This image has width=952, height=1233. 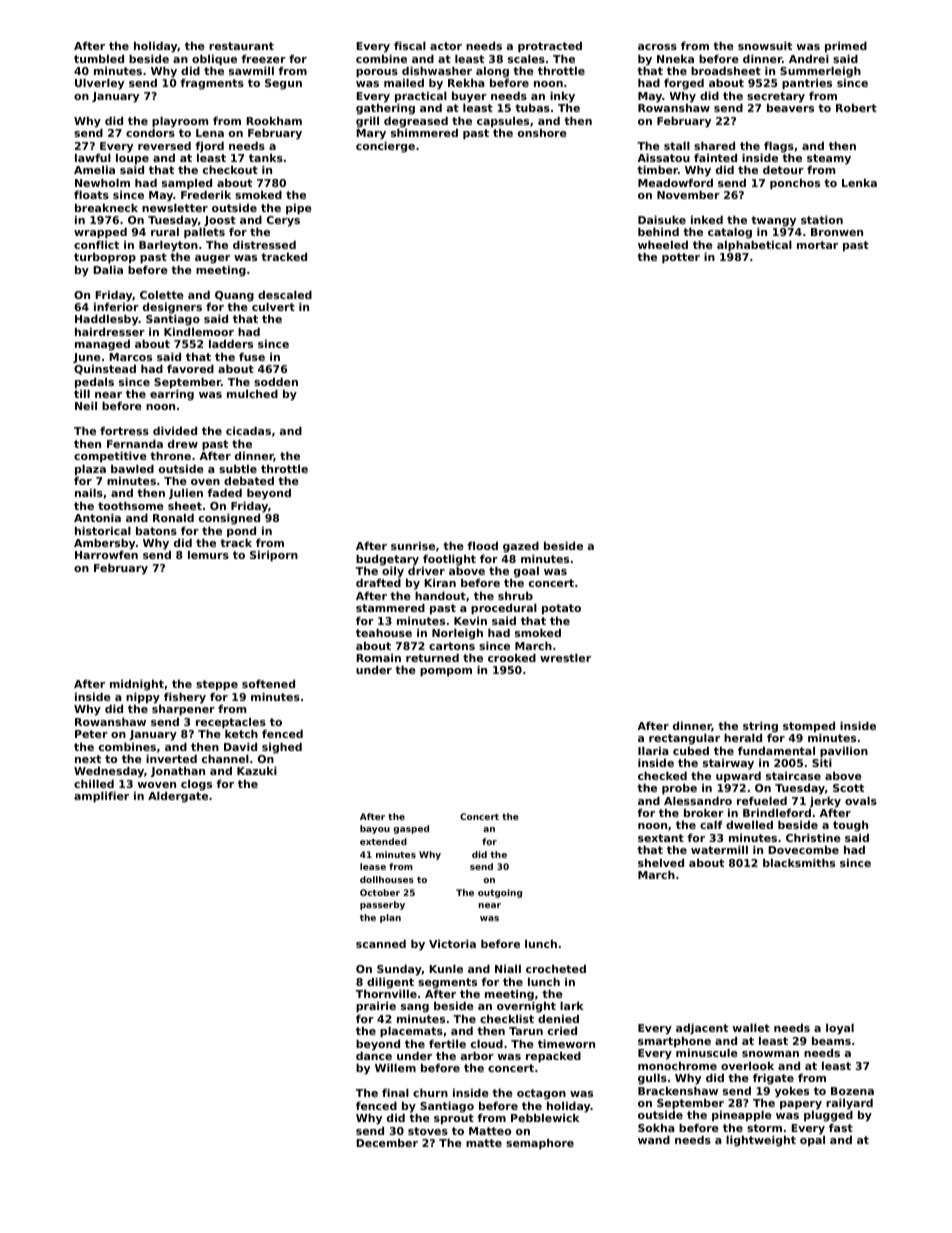 I want to click on descaled, so click(x=285, y=294).
